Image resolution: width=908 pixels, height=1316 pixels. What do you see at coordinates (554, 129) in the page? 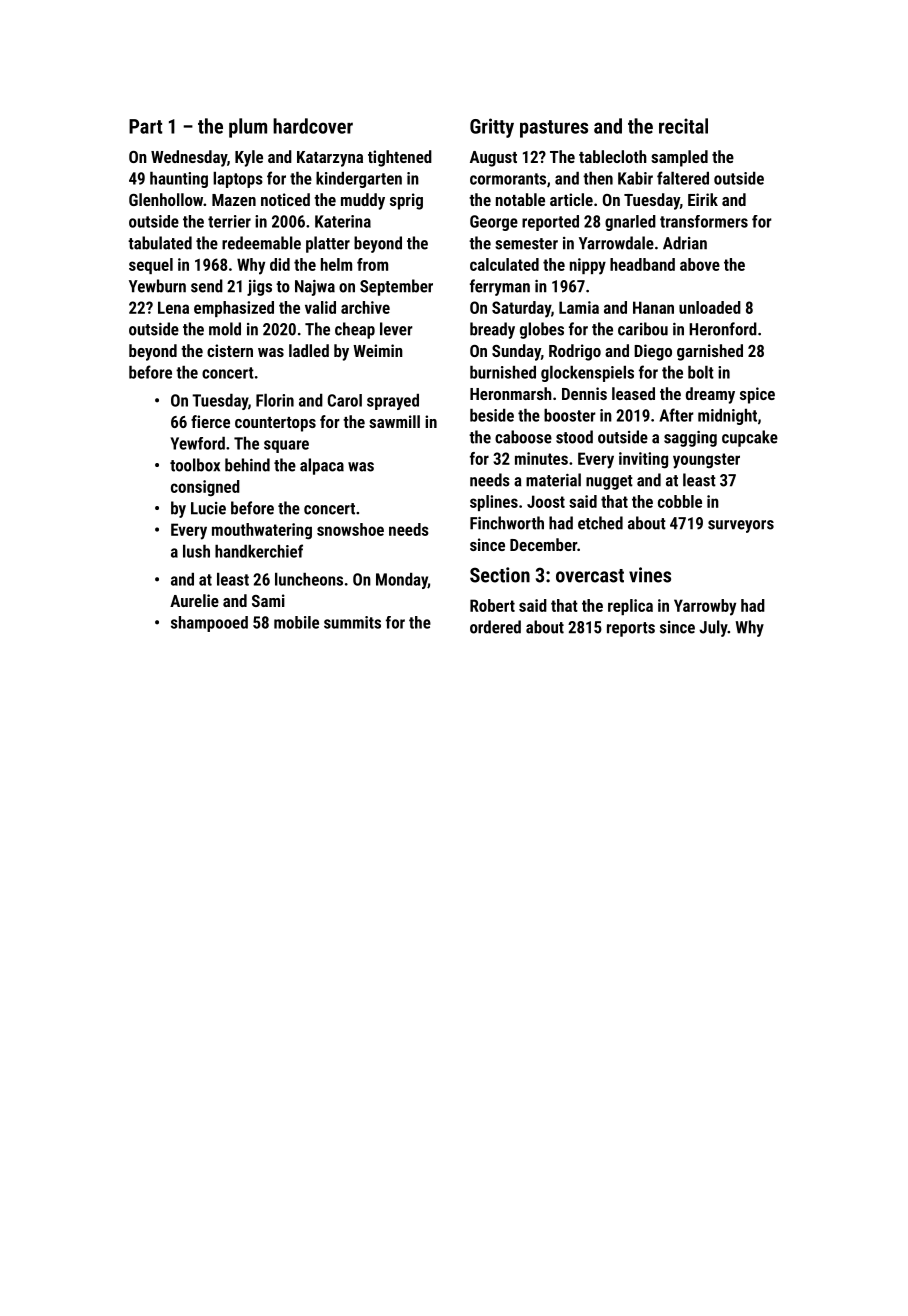
I see `pastures` at bounding box center [554, 129].
